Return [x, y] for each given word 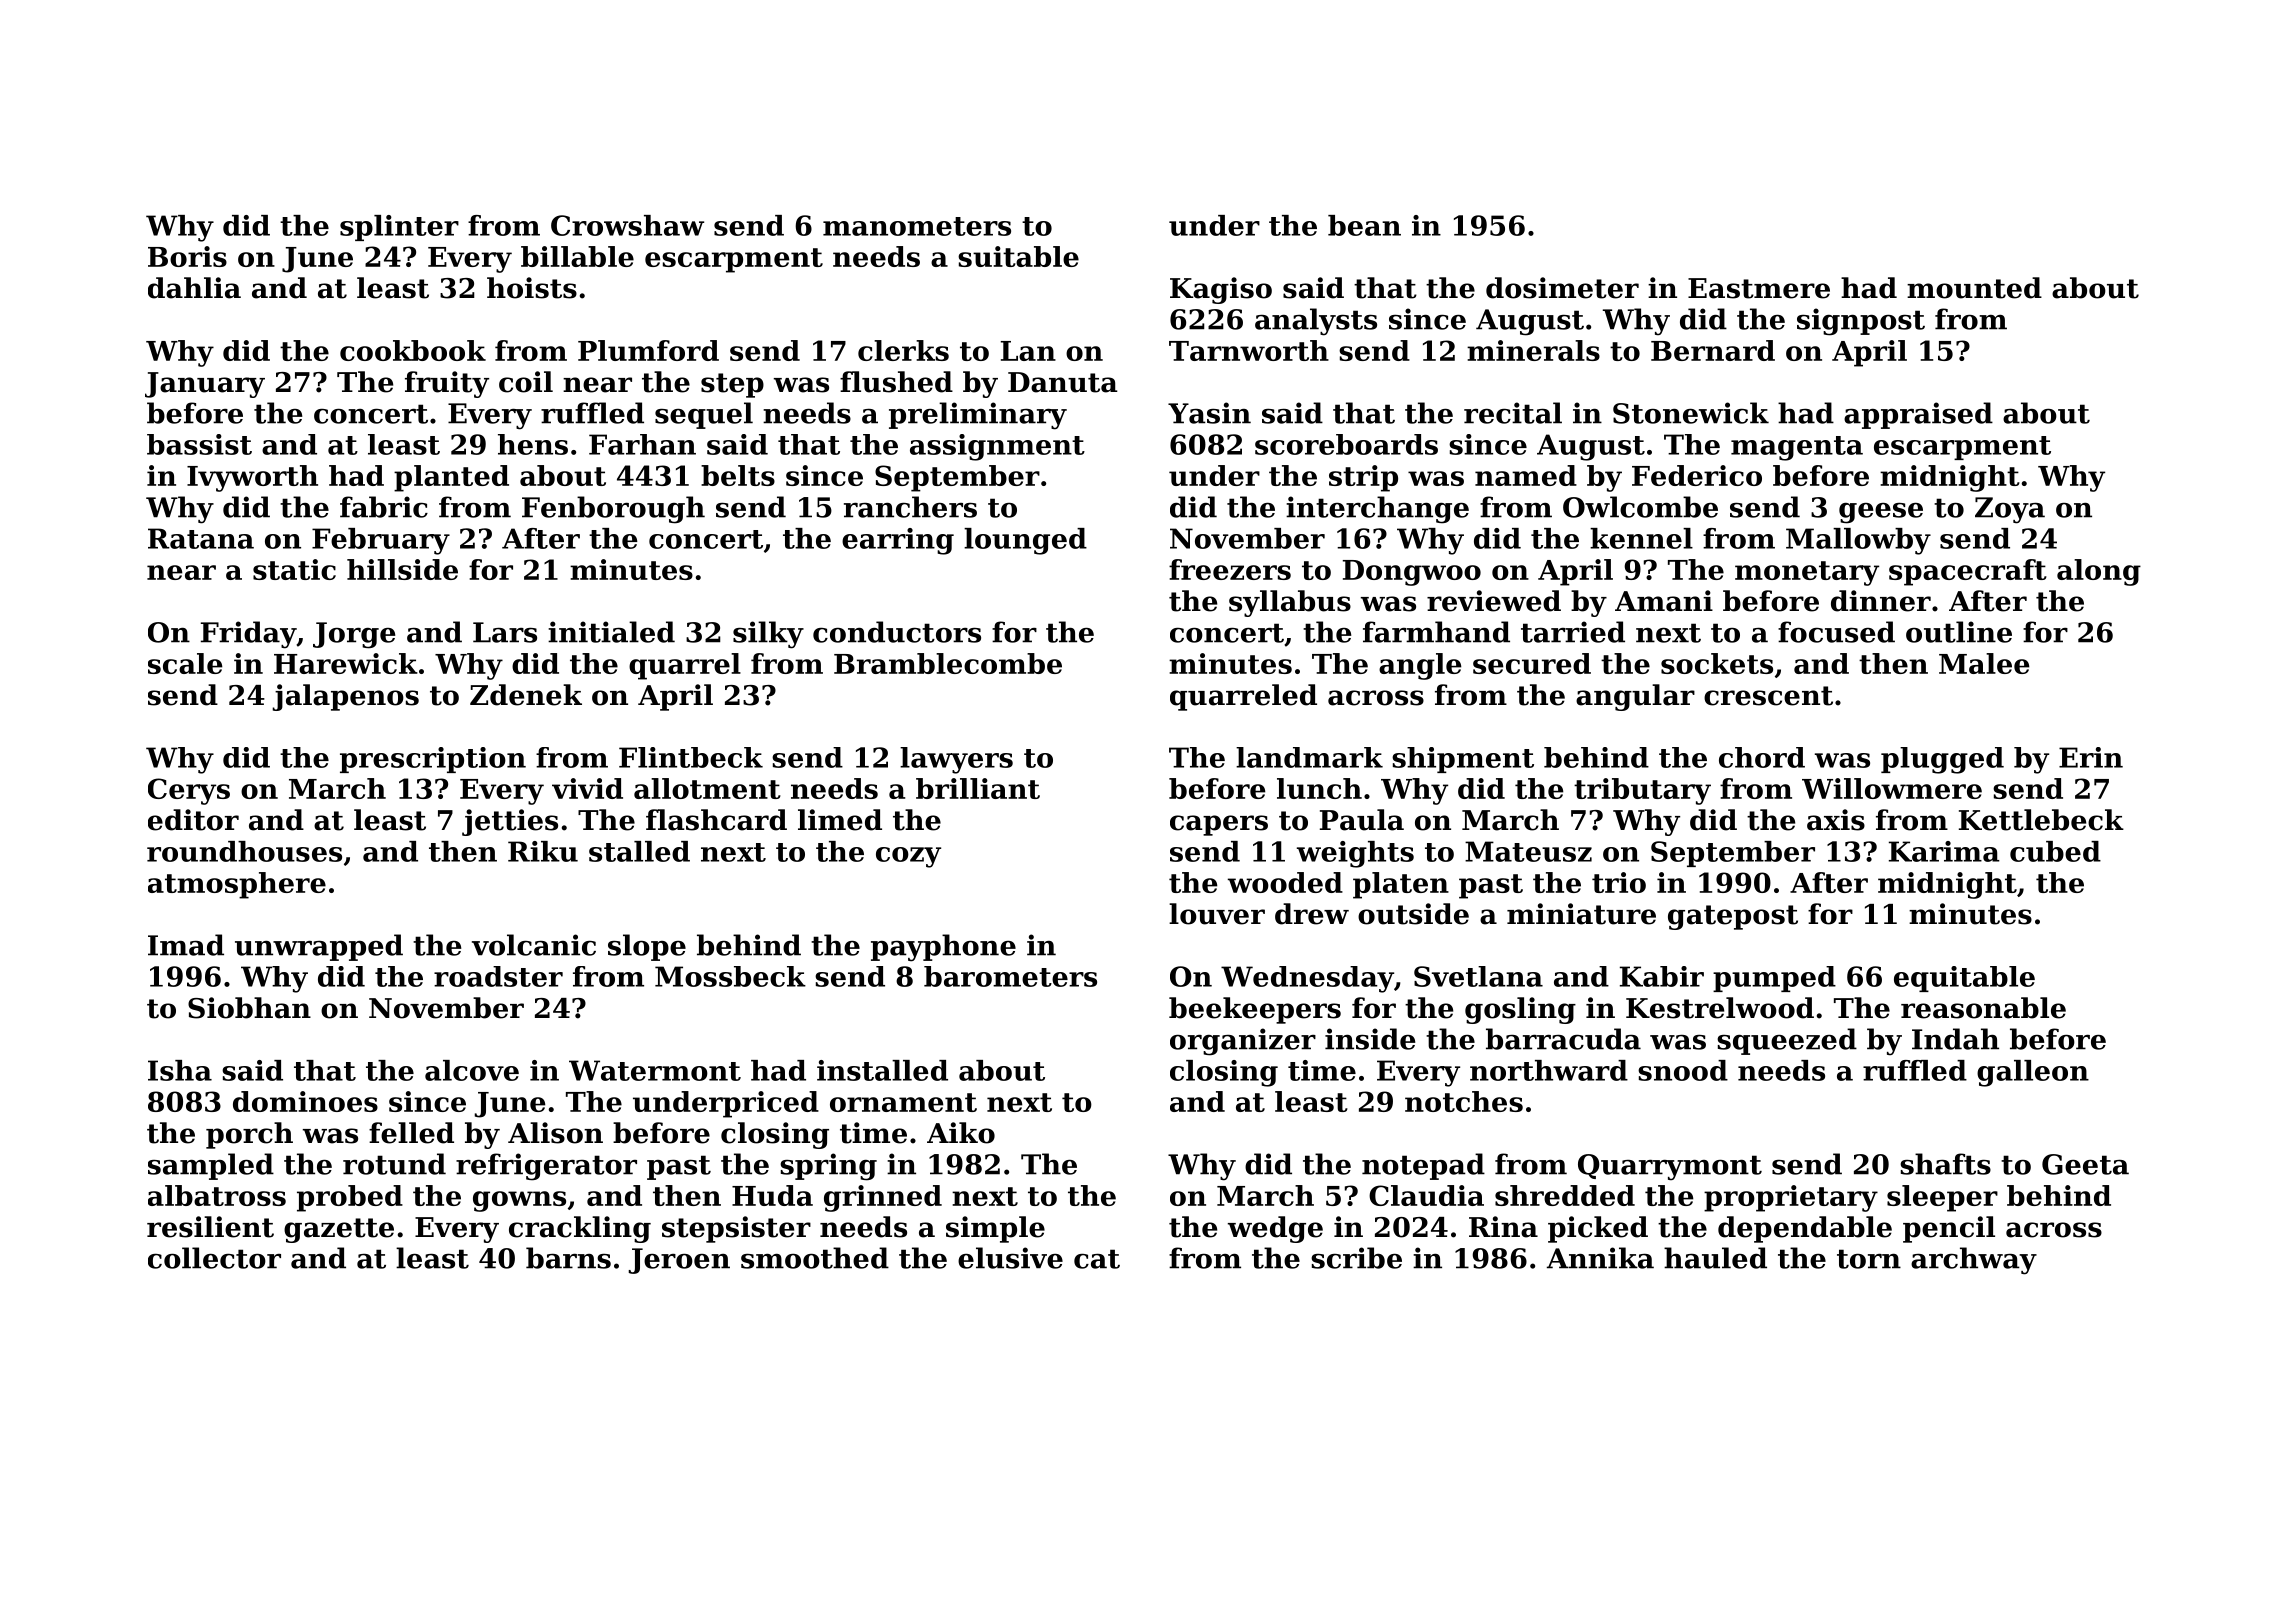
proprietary [1791, 1198]
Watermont [655, 1070]
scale [185, 663]
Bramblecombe [948, 663]
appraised [1918, 415]
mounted [1974, 288]
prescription [433, 760]
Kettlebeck [2041, 820]
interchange [1377, 510]
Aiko [961, 1133]
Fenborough [613, 510]
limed [840, 820]
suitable [1018, 256]
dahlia [194, 288]
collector [214, 1258]
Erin [2091, 757]
